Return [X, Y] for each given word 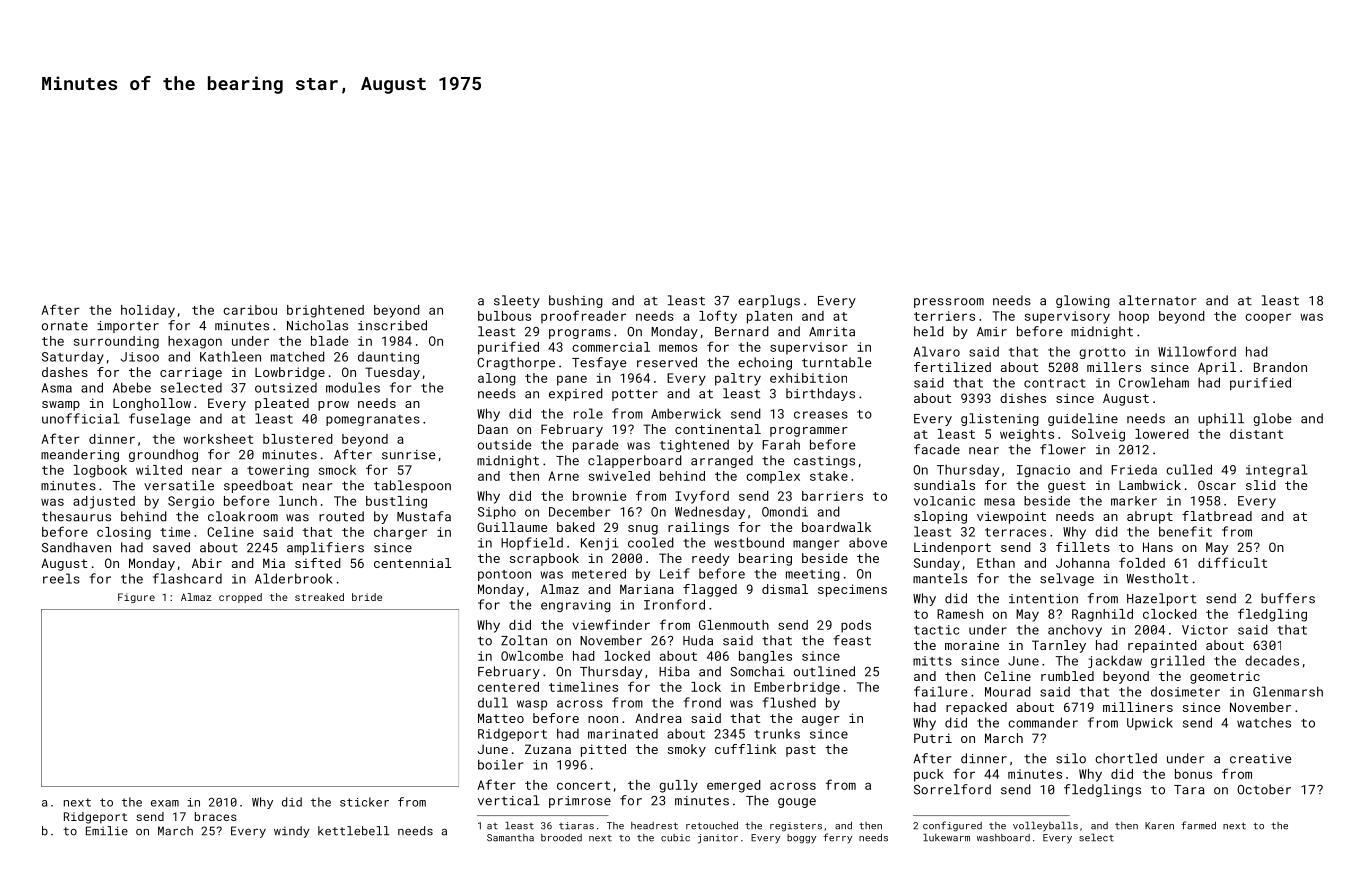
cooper [1268, 318]
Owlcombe [532, 656]
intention [1043, 599]
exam [165, 803]
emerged [734, 786]
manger [816, 545]
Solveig [1098, 435]
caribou [250, 310]
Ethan [996, 563]
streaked [319, 597]
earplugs [769, 301]
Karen [1159, 826]
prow [333, 406]
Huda [698, 640]
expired [576, 394]
